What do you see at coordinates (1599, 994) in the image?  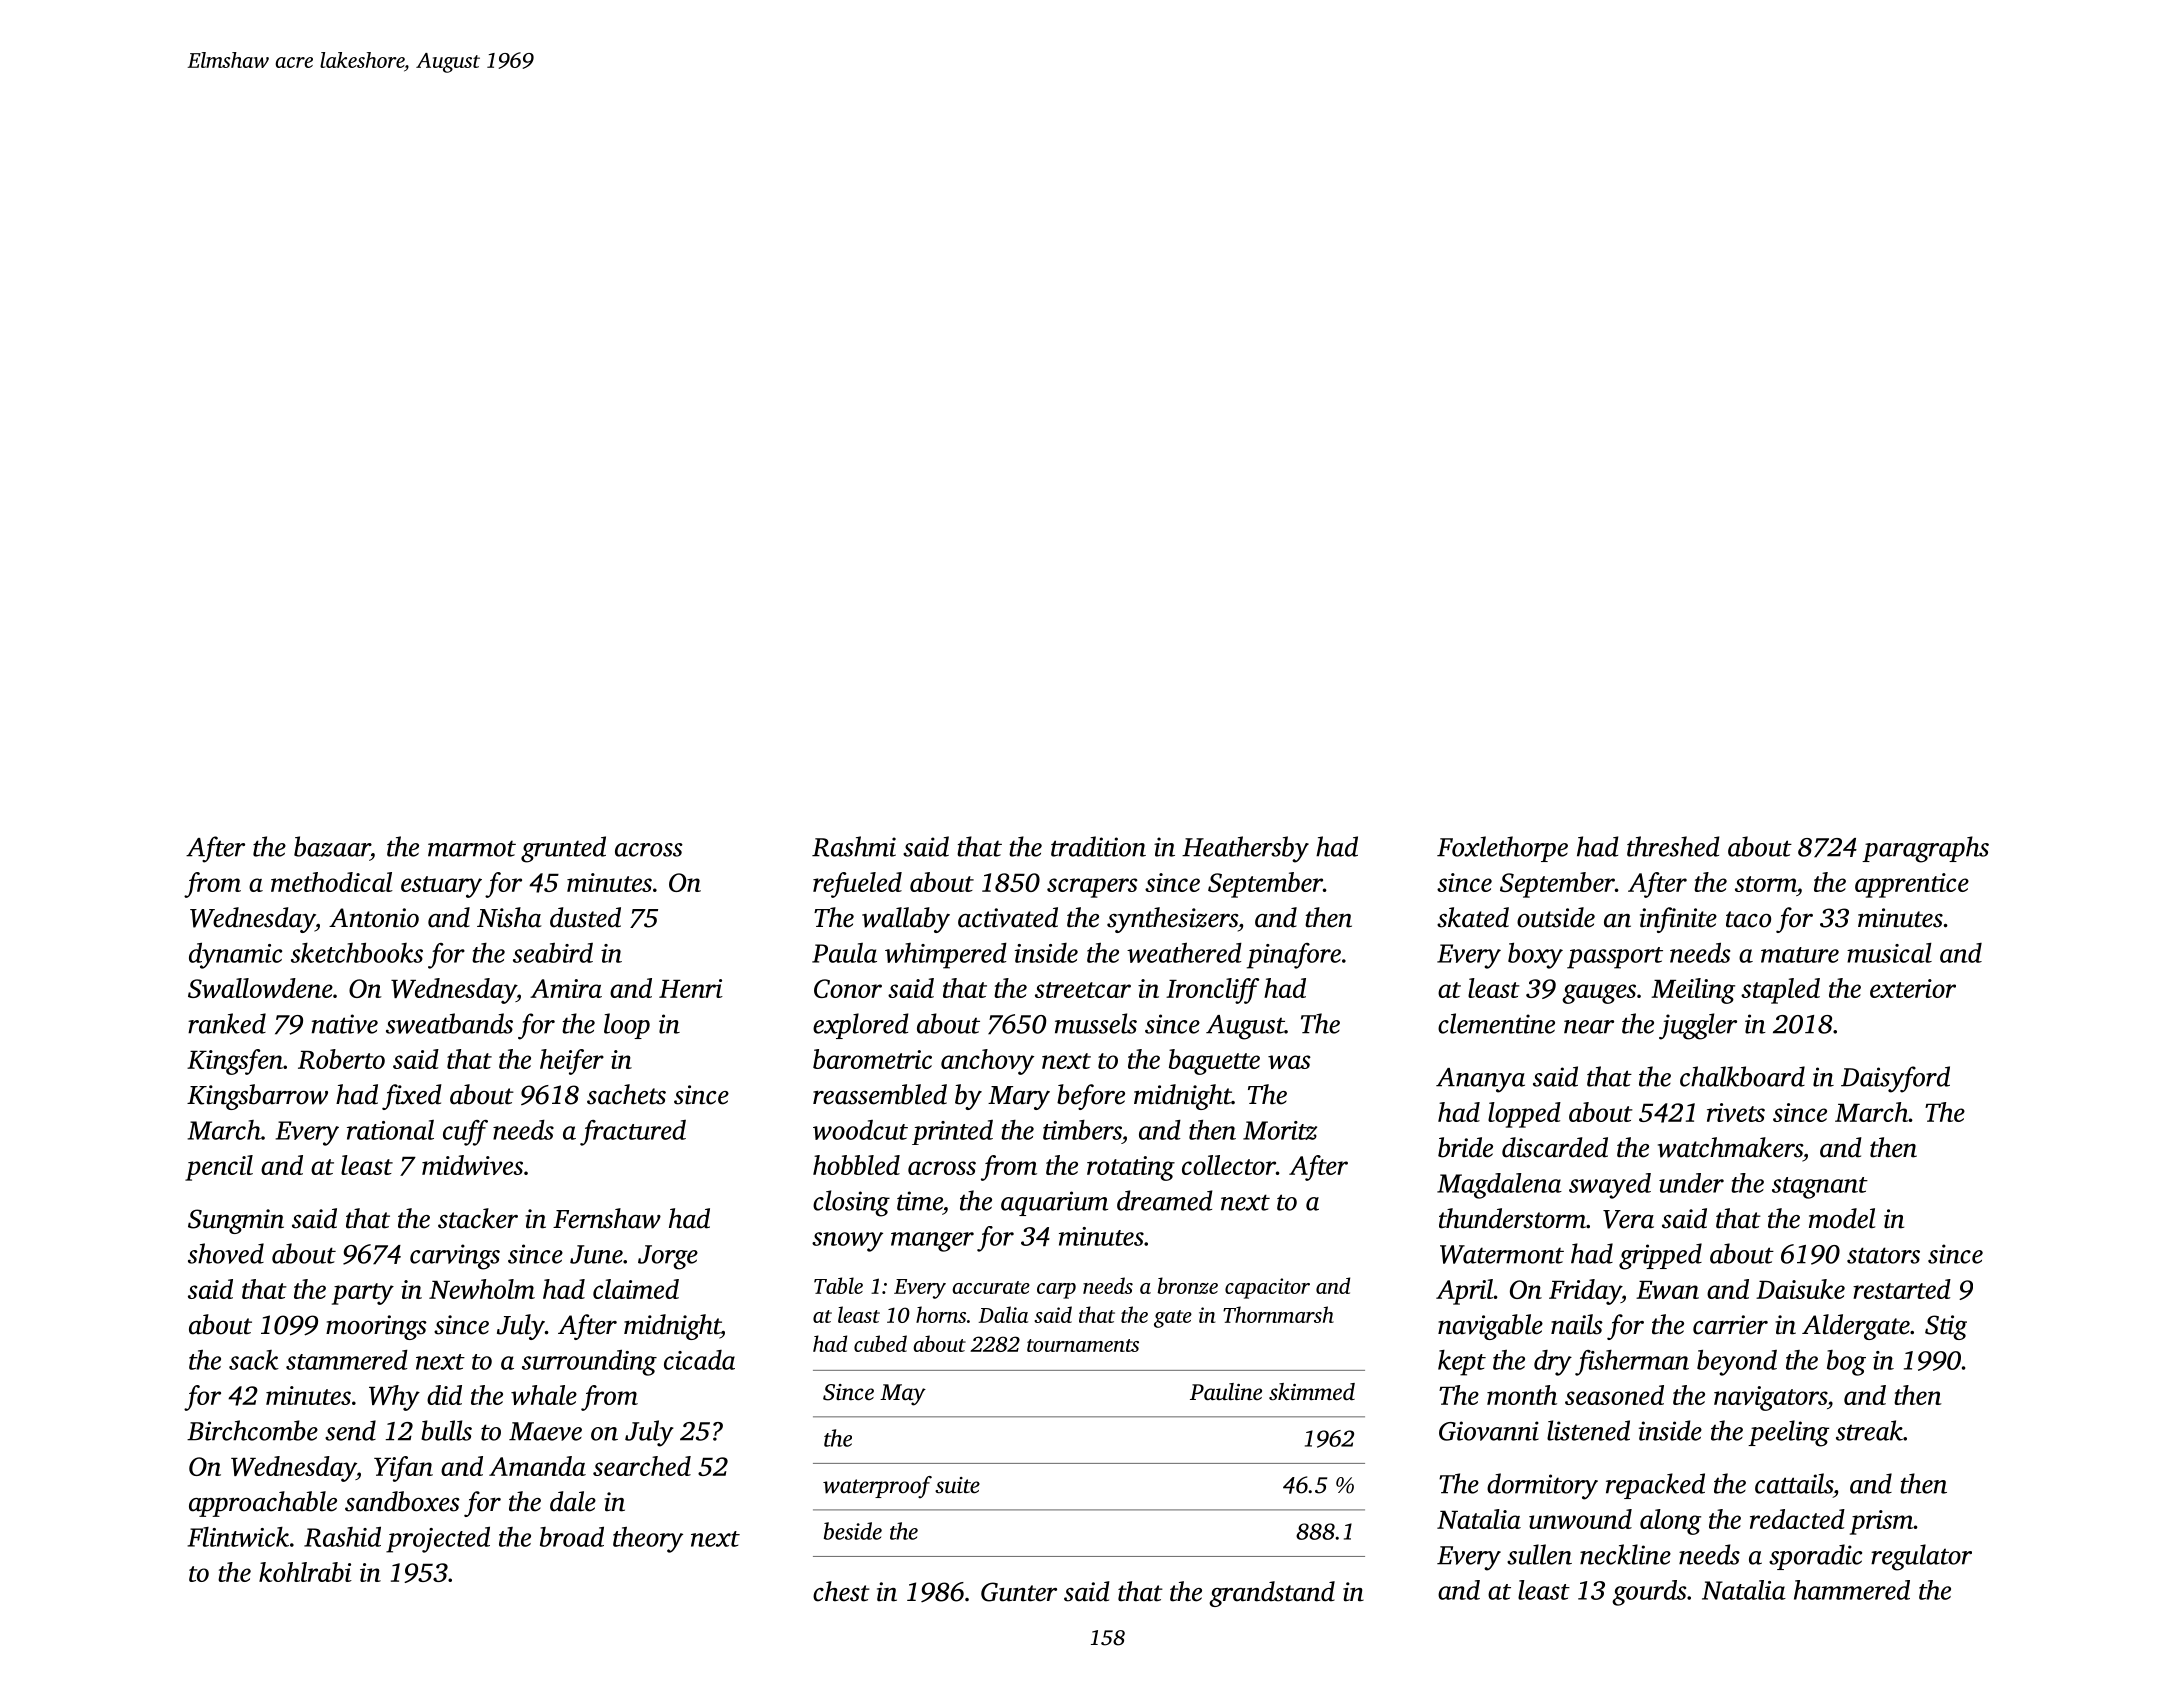 I see `gauges` at bounding box center [1599, 994].
